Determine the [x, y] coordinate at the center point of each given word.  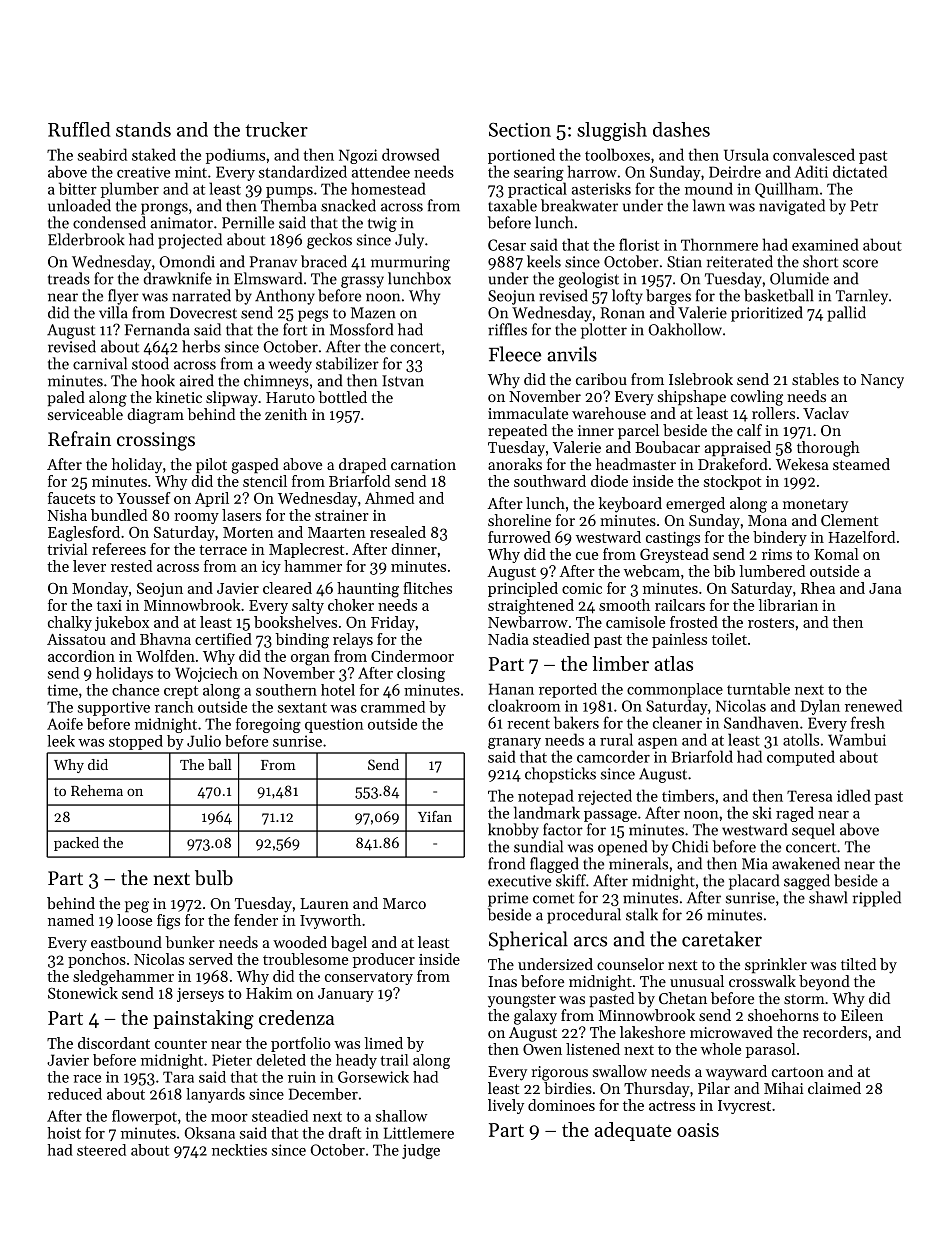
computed [801, 758]
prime [508, 899]
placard [754, 882]
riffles [507, 329]
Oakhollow [685, 329]
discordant [114, 1043]
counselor [630, 964]
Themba [289, 205]
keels [544, 261]
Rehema [97, 790]
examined [825, 244]
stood [150, 363]
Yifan [435, 816]
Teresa [809, 796]
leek [61, 741]
